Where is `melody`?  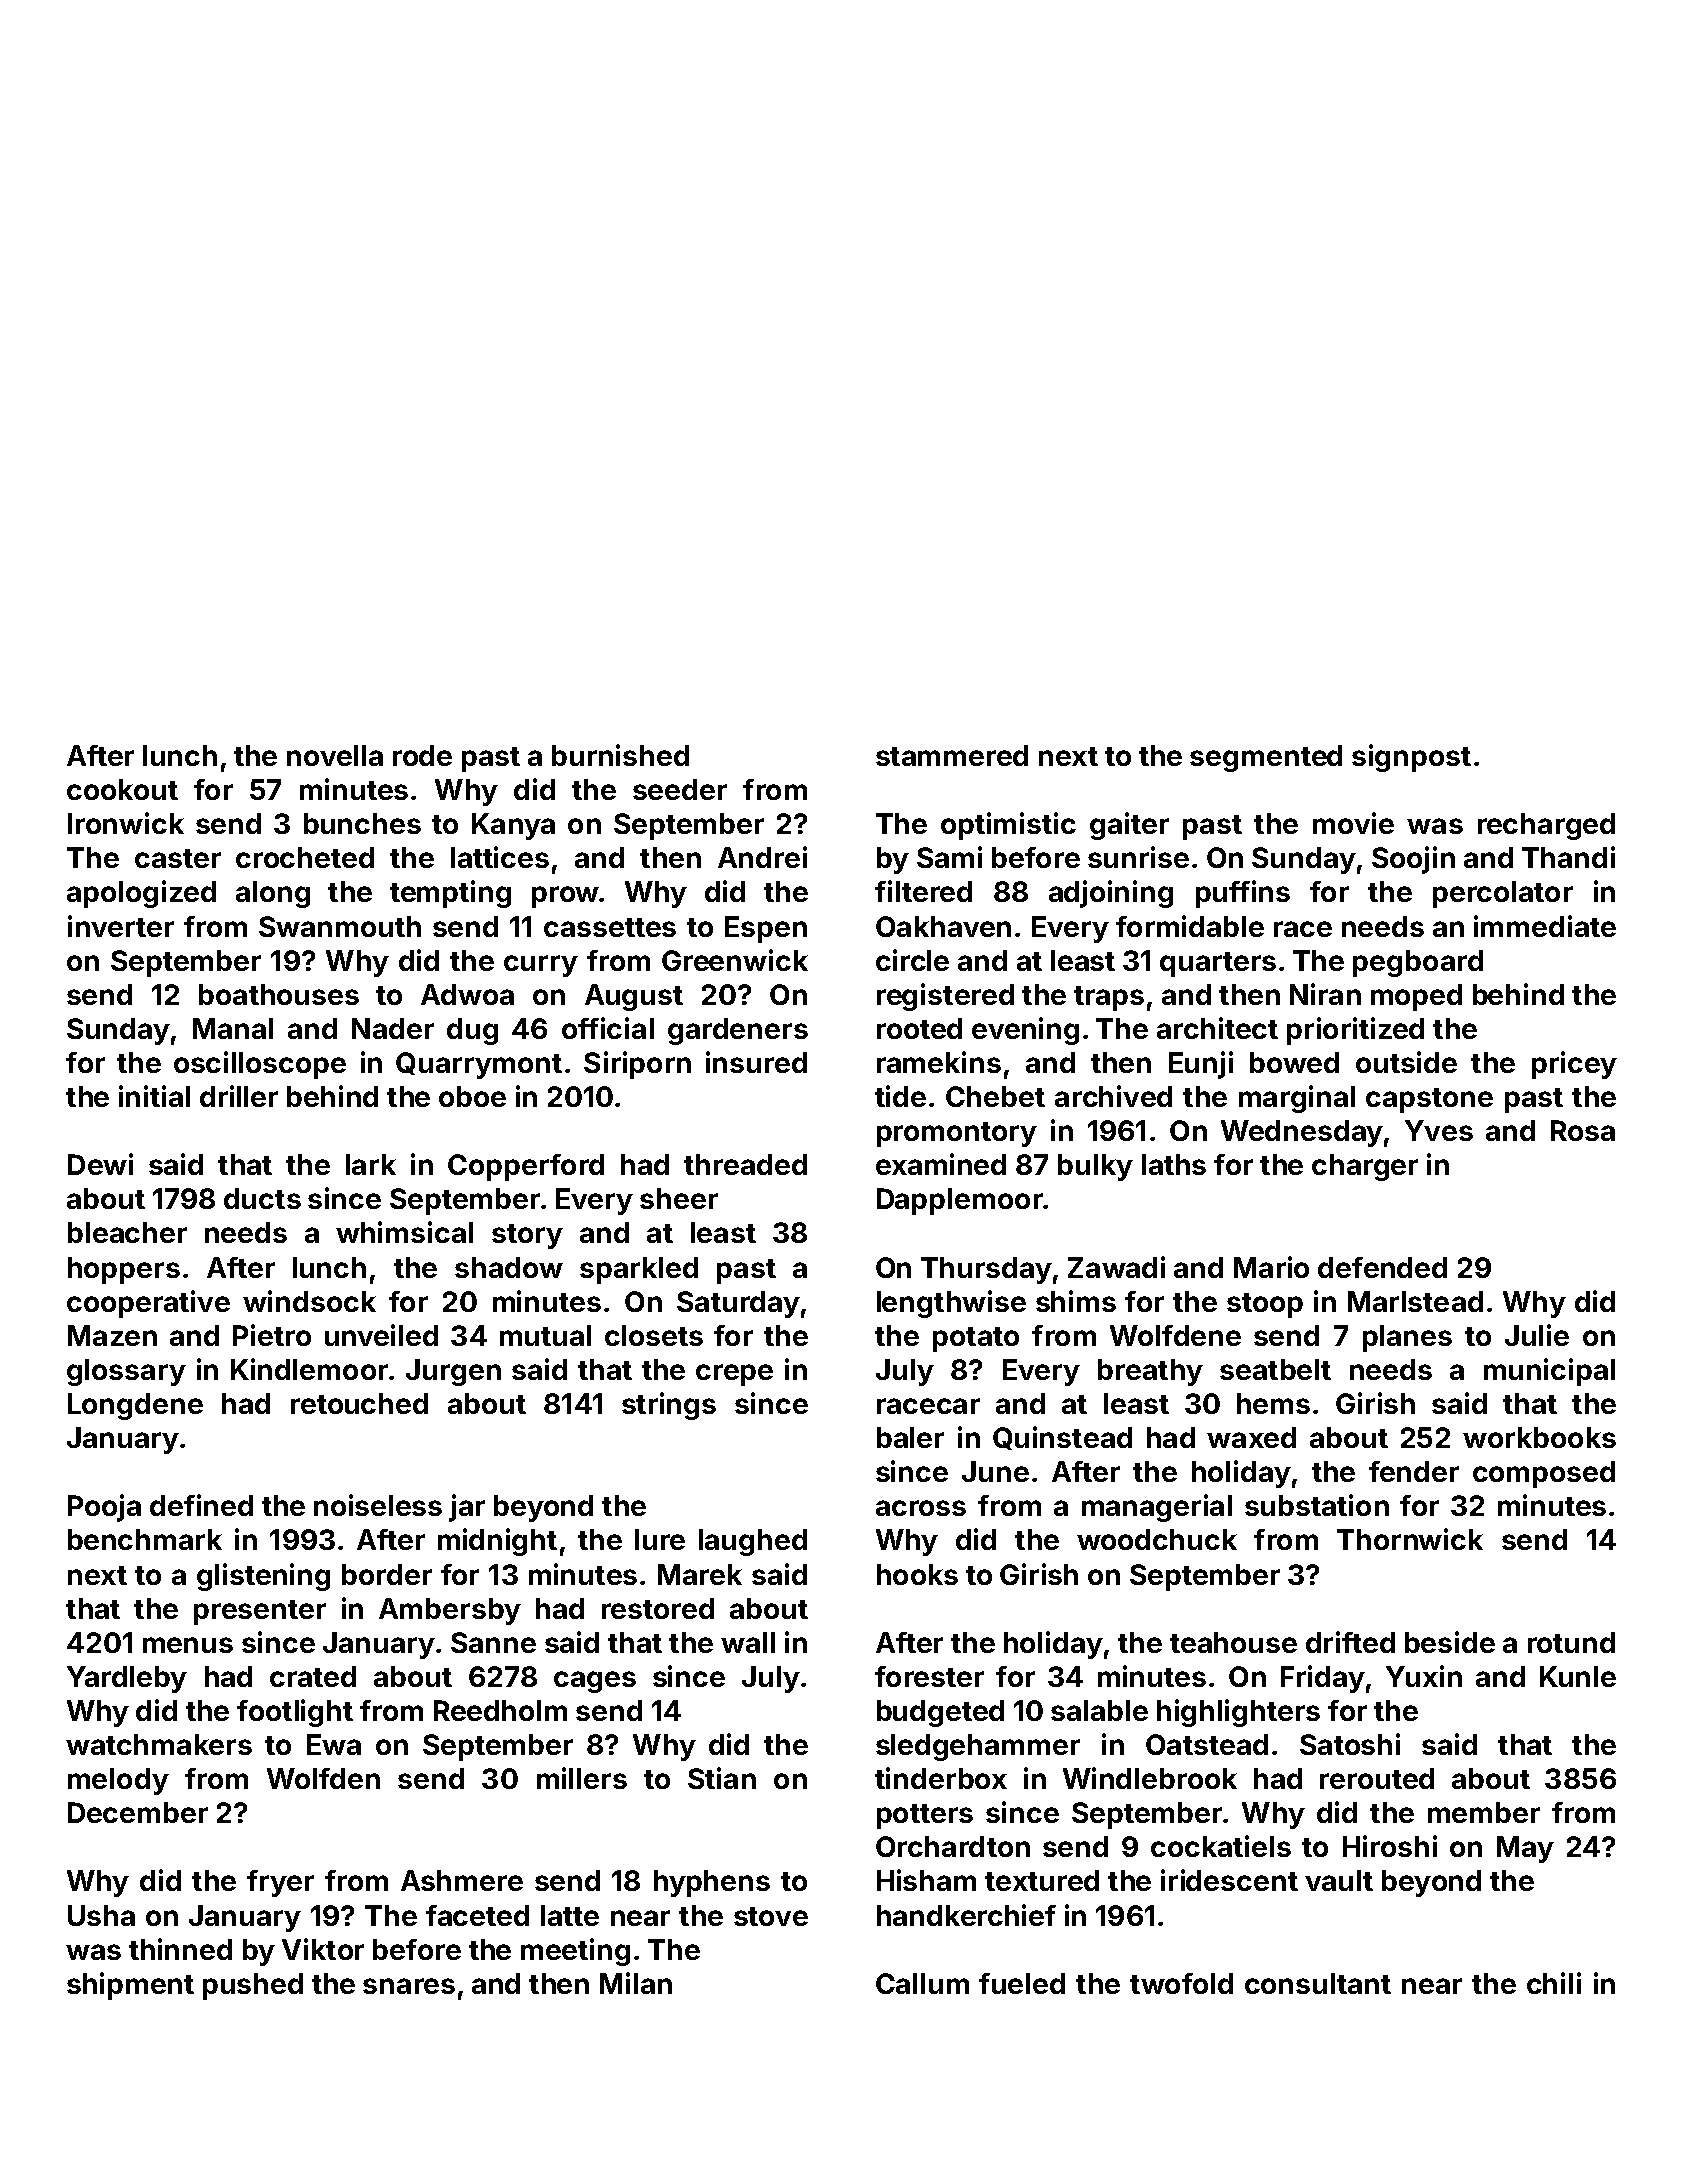
melody is located at coordinates (118, 1781).
